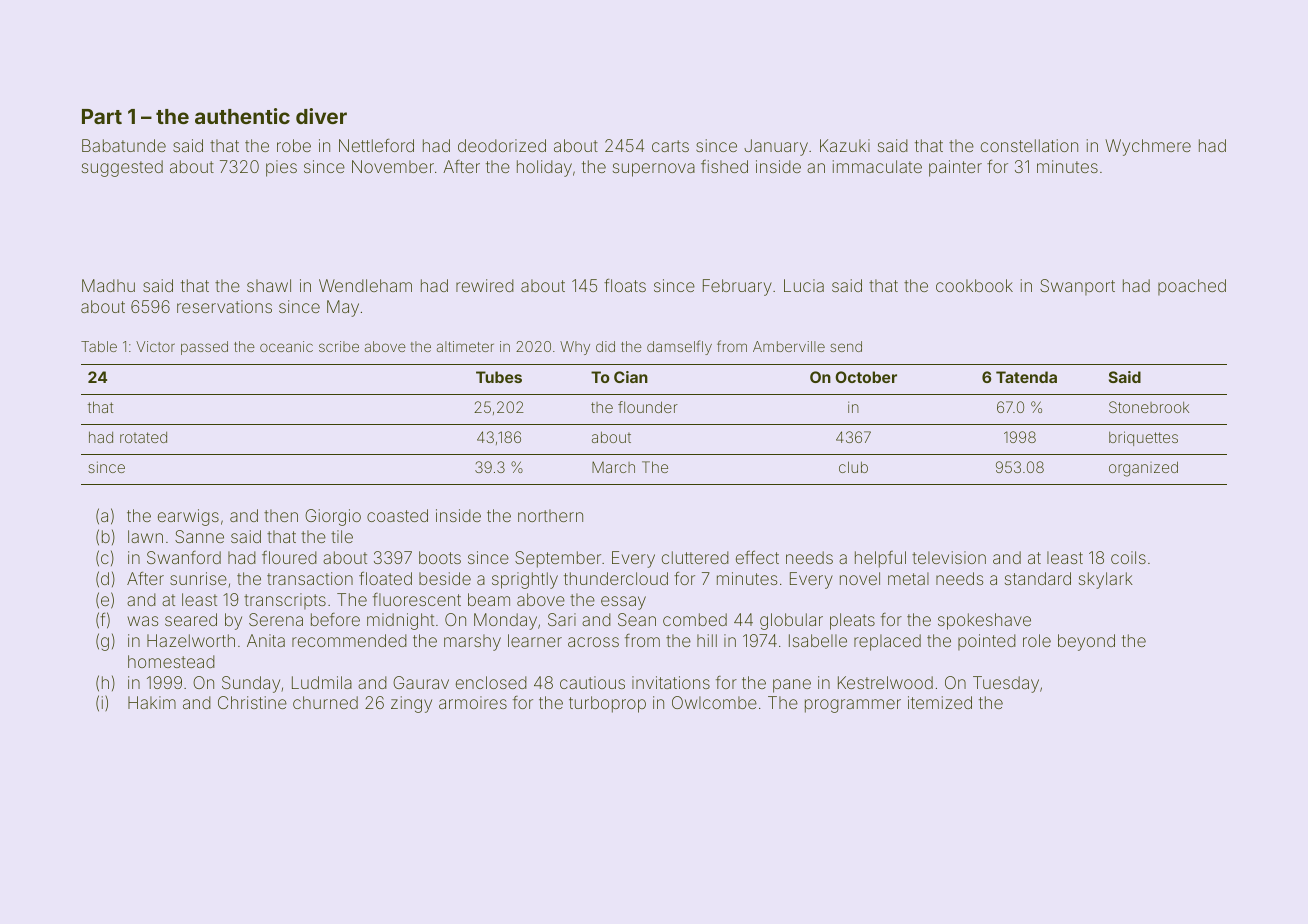  I want to click on supernova, so click(654, 170).
